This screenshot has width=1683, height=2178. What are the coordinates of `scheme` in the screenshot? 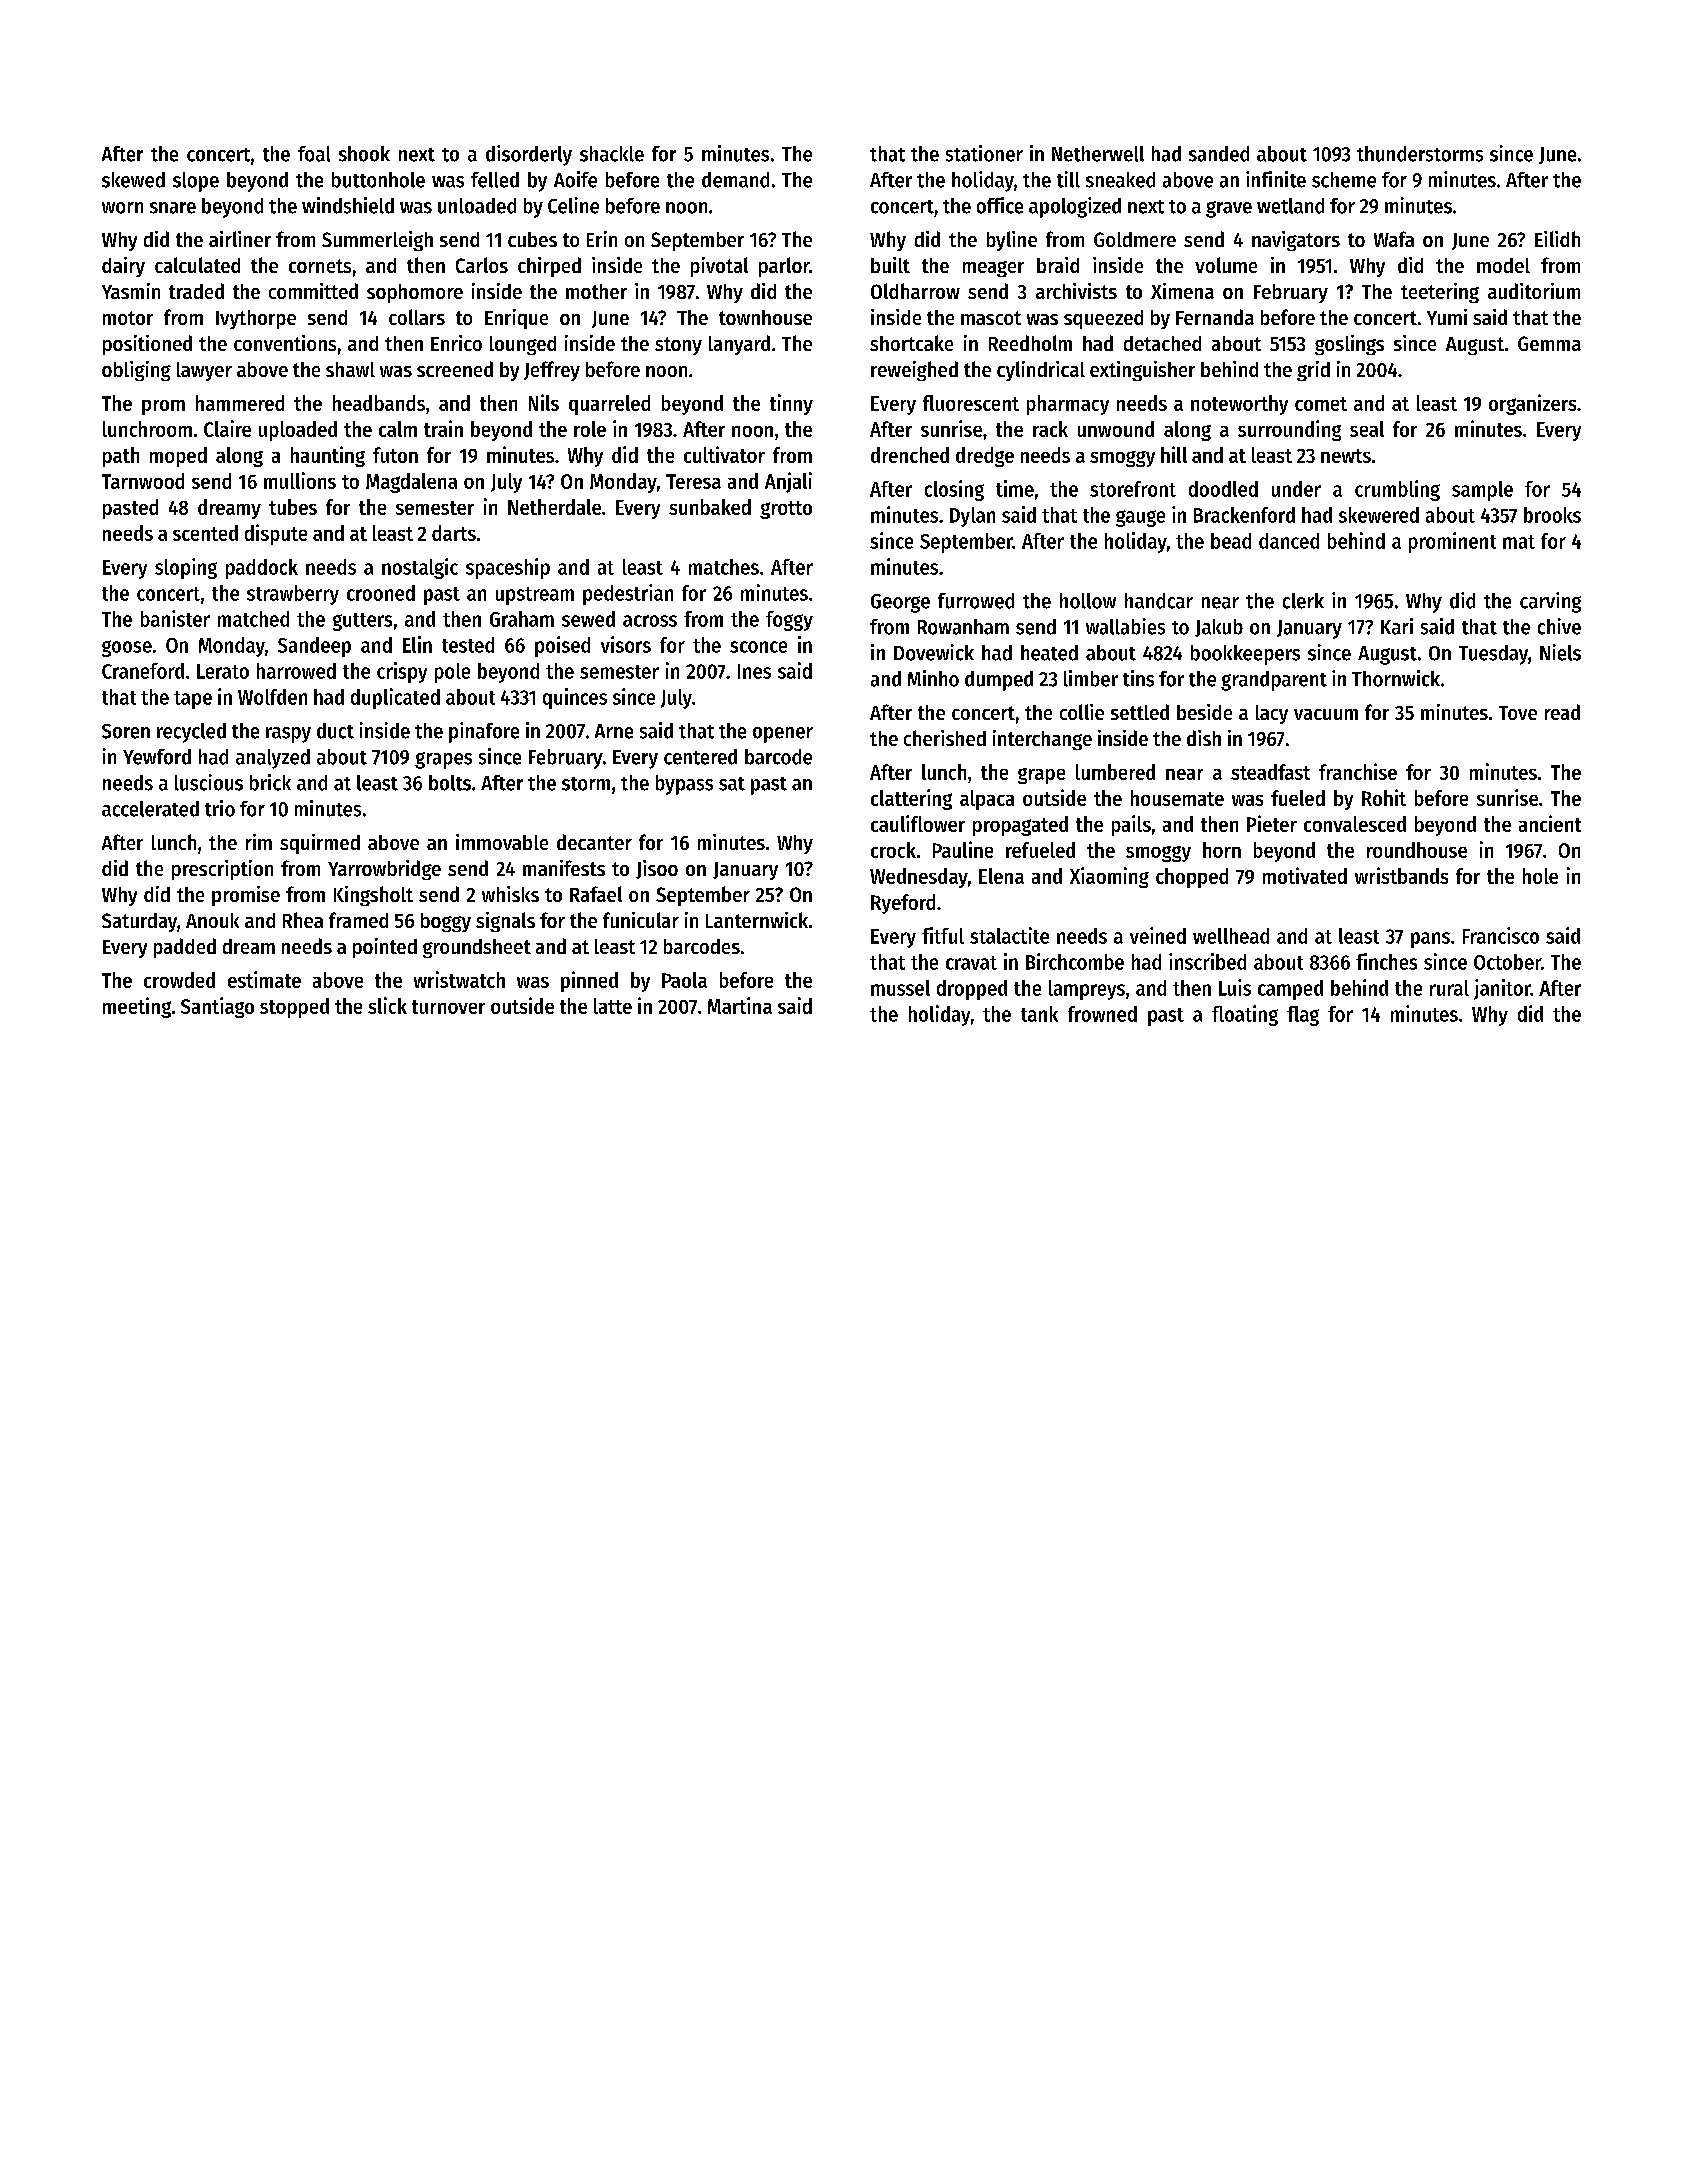 It's located at (1344, 180).
